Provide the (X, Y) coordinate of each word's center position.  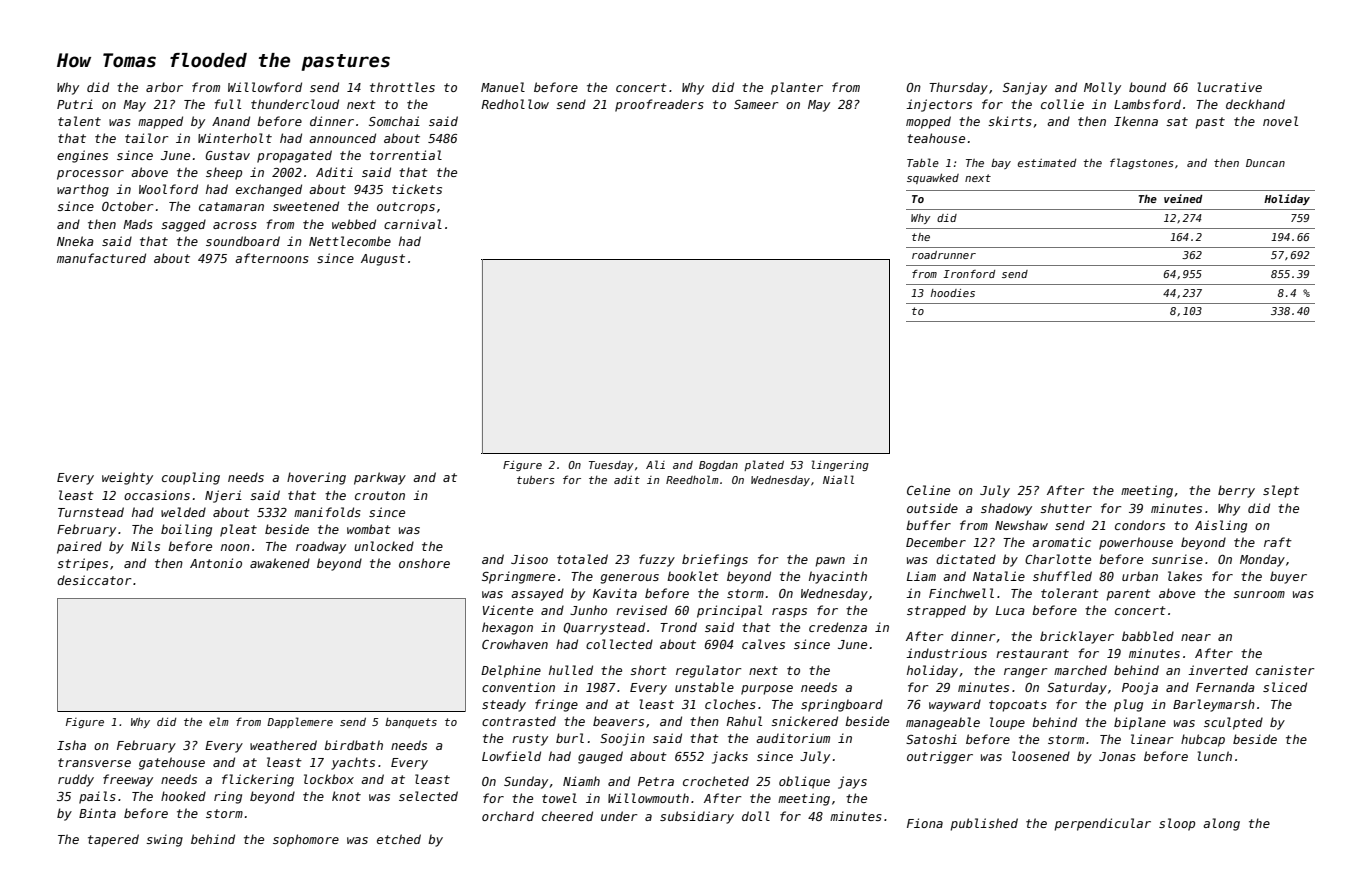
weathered (283, 745)
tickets (417, 189)
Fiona (925, 823)
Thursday (958, 88)
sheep (224, 173)
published (984, 824)
